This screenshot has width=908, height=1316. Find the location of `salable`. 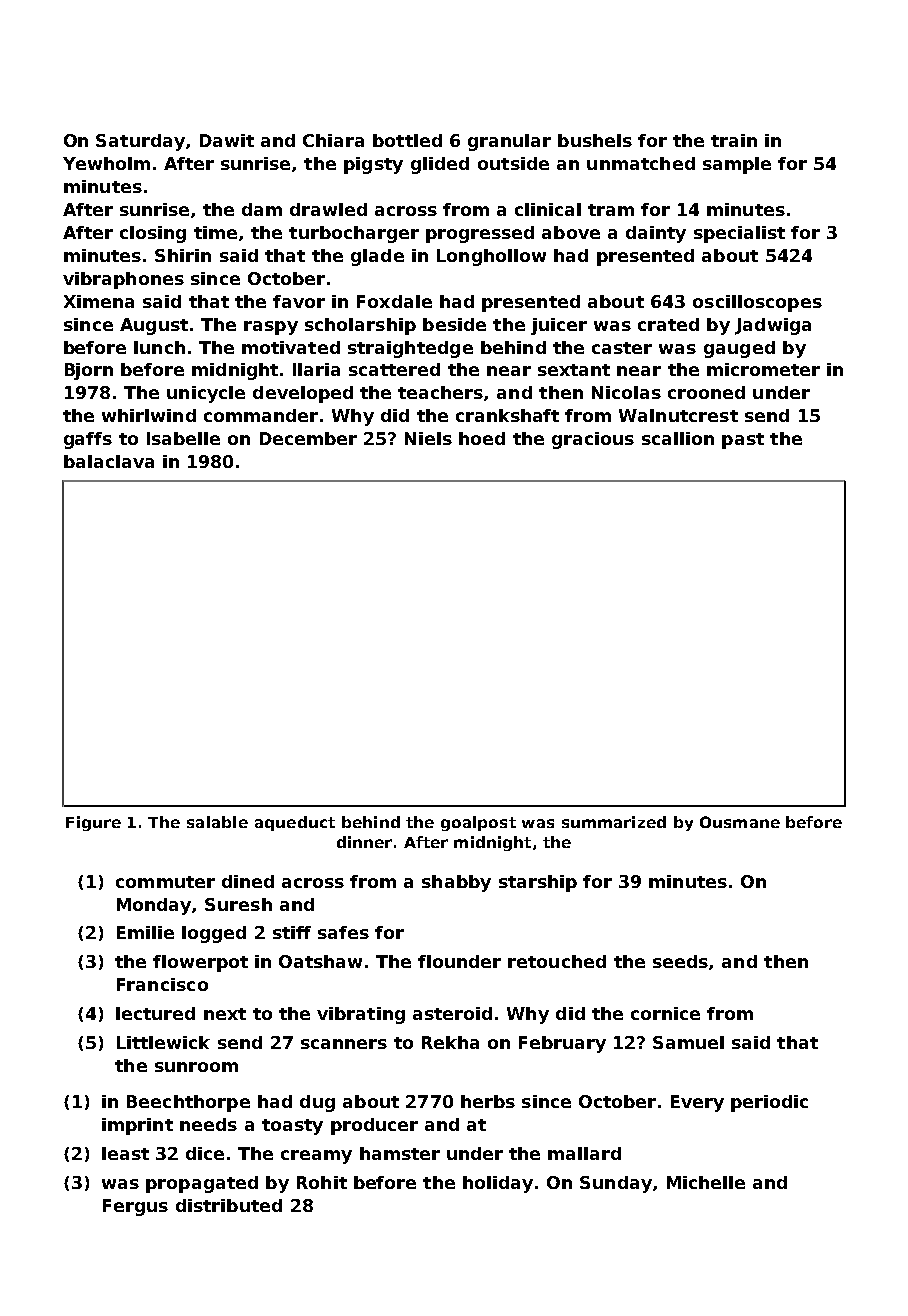

salable is located at coordinates (217, 822).
